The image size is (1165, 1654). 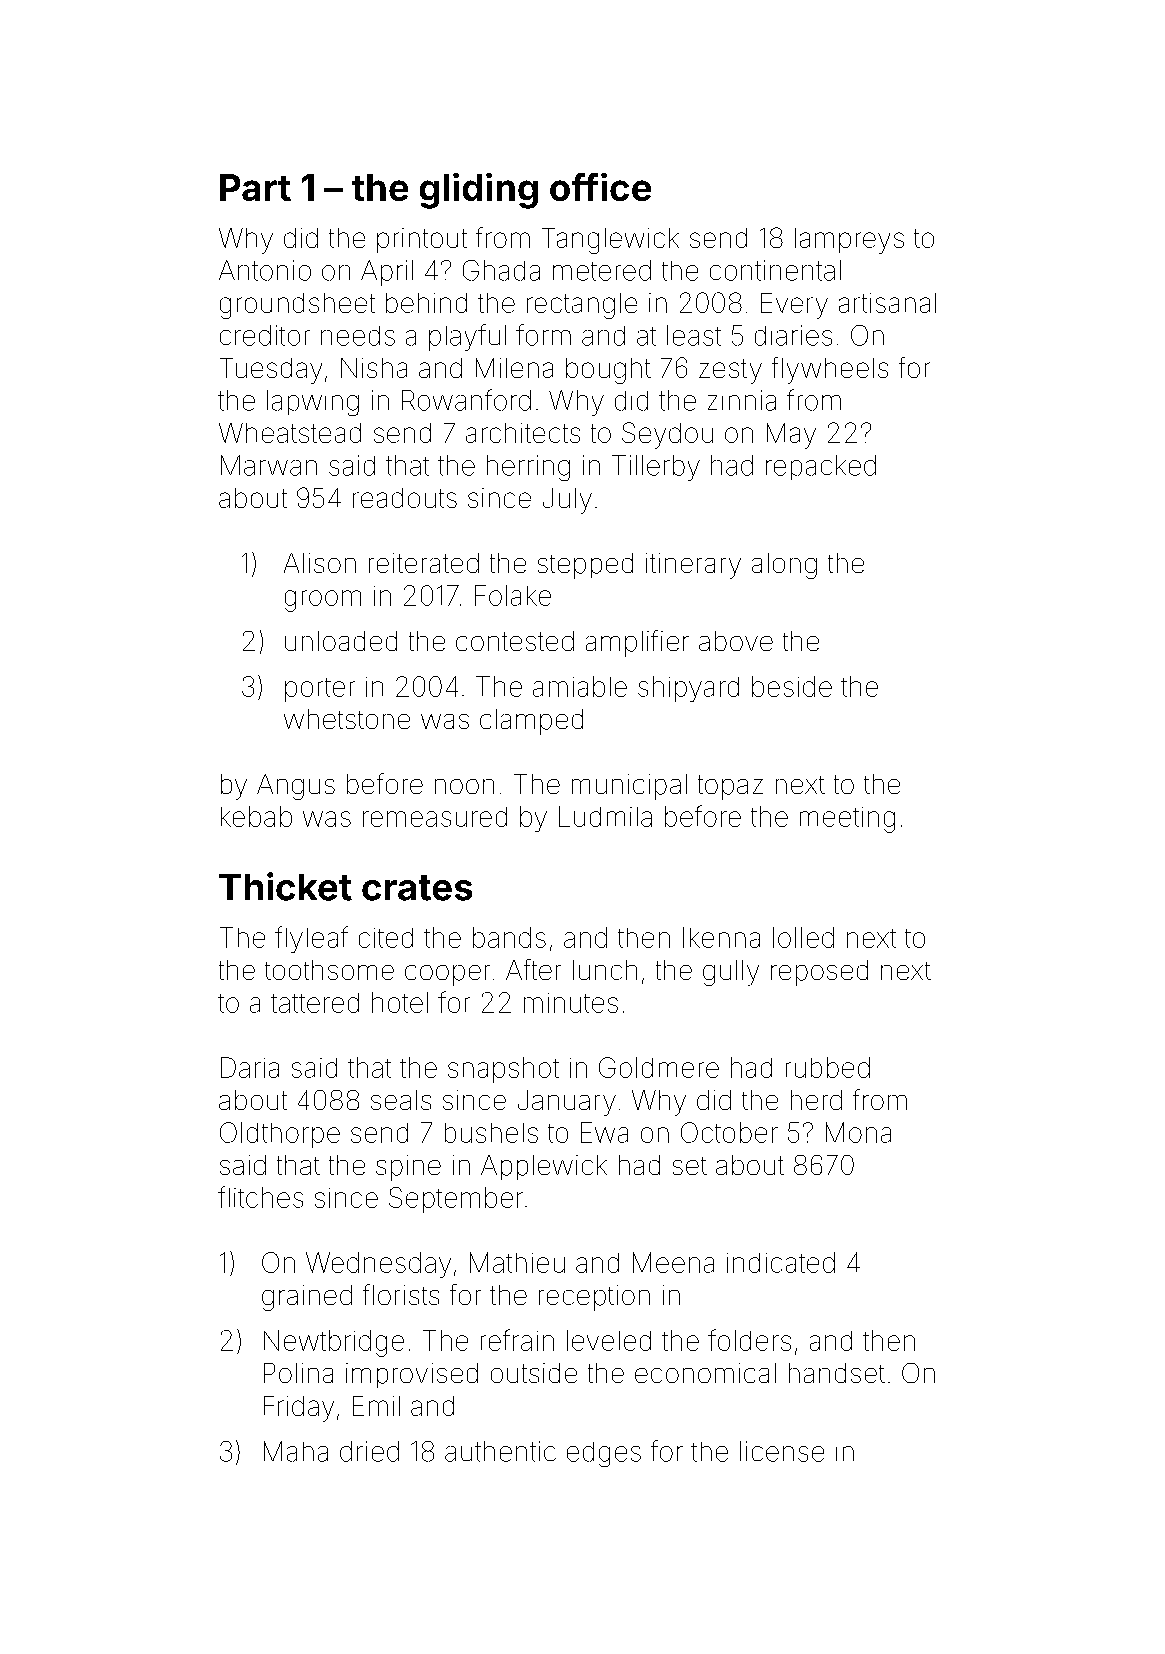 I want to click on gully, so click(x=731, y=973).
